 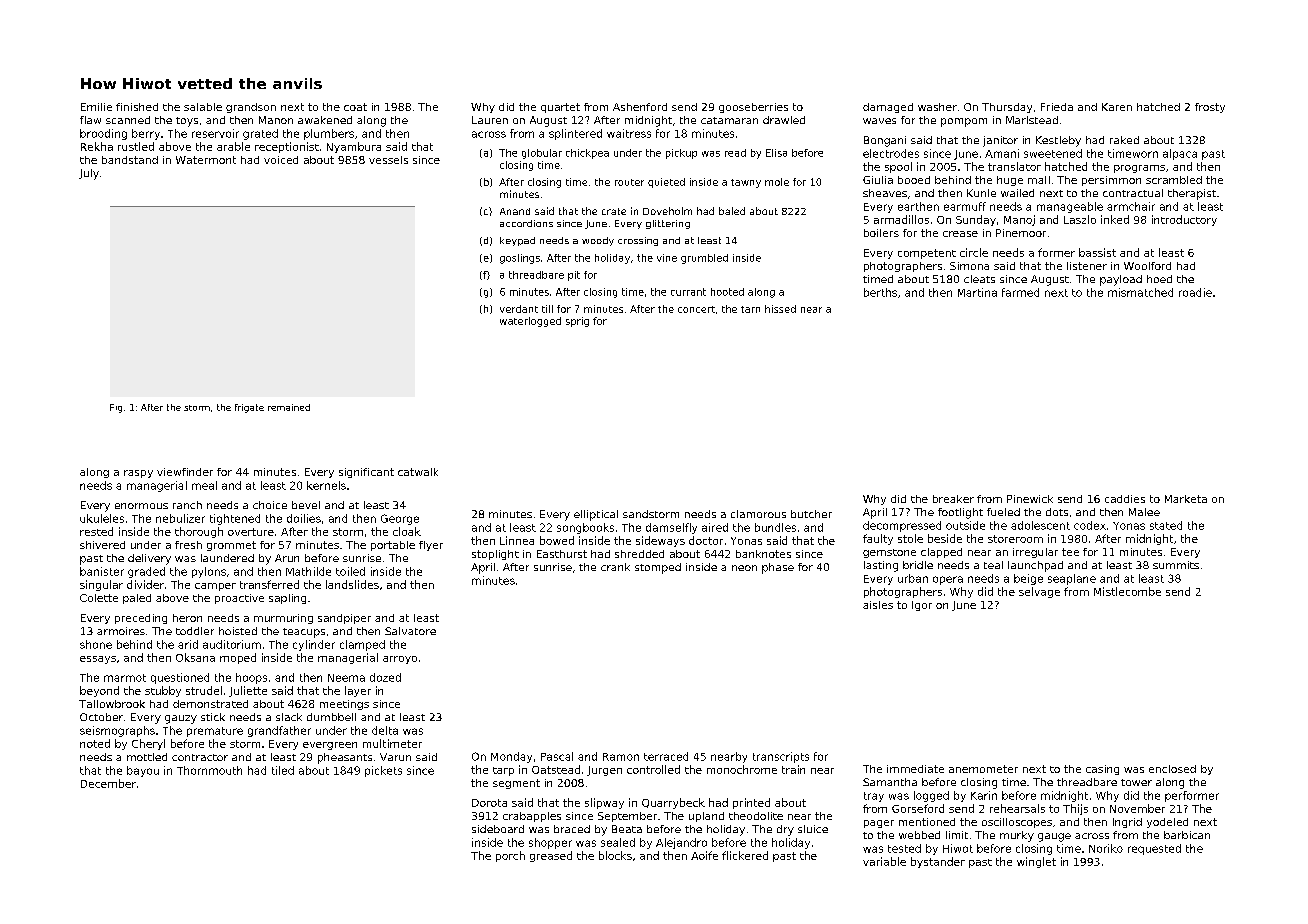 What do you see at coordinates (270, 505) in the screenshot?
I see `choice` at bounding box center [270, 505].
